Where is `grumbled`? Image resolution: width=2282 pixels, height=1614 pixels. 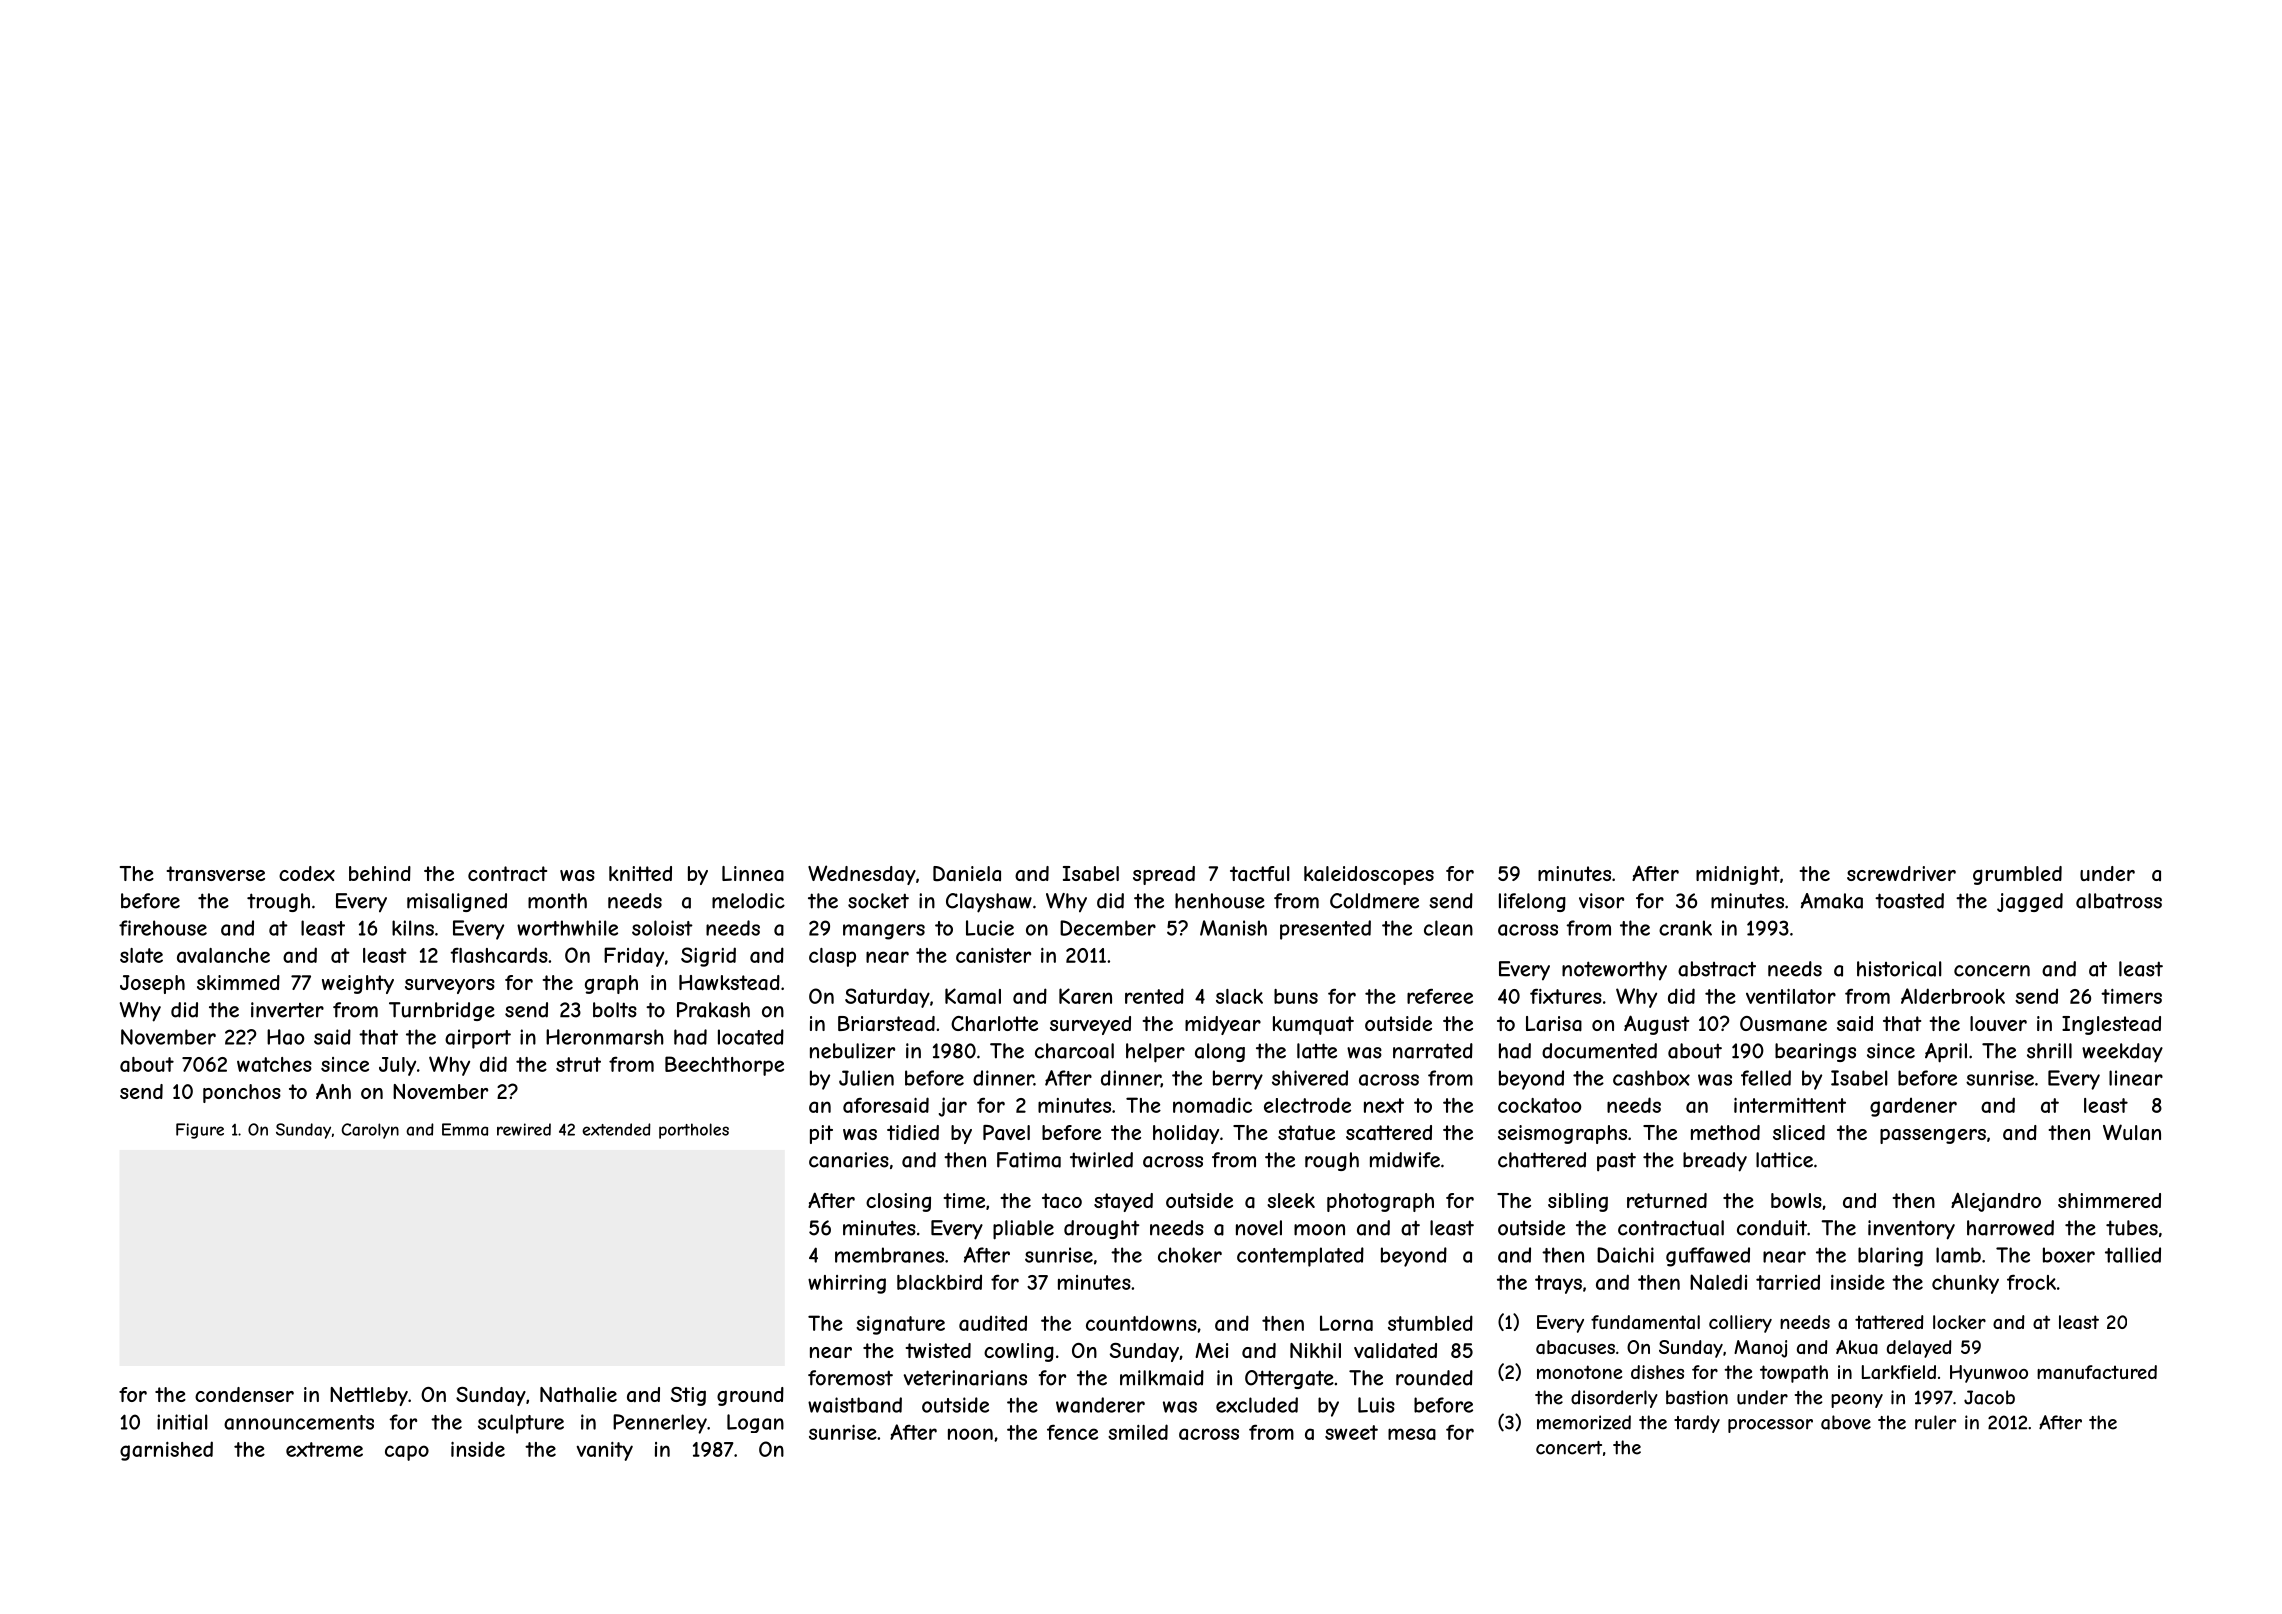
grumbled is located at coordinates (2017, 875).
